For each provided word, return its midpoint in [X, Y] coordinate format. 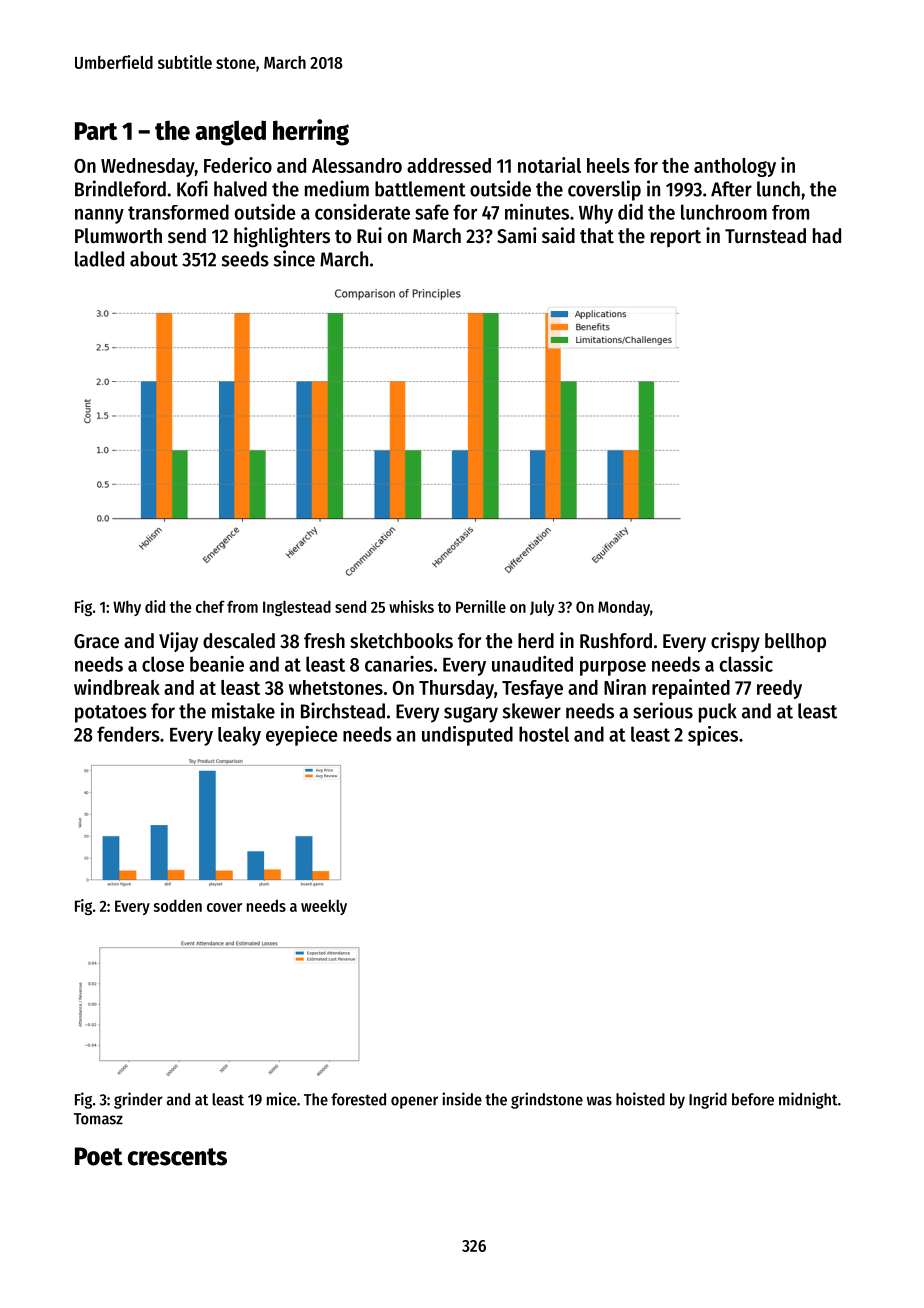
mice [281, 1099]
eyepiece [301, 736]
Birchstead [343, 710]
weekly [324, 907]
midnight [808, 1100]
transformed [178, 212]
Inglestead [297, 608]
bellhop [795, 642]
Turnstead [765, 236]
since [294, 258]
